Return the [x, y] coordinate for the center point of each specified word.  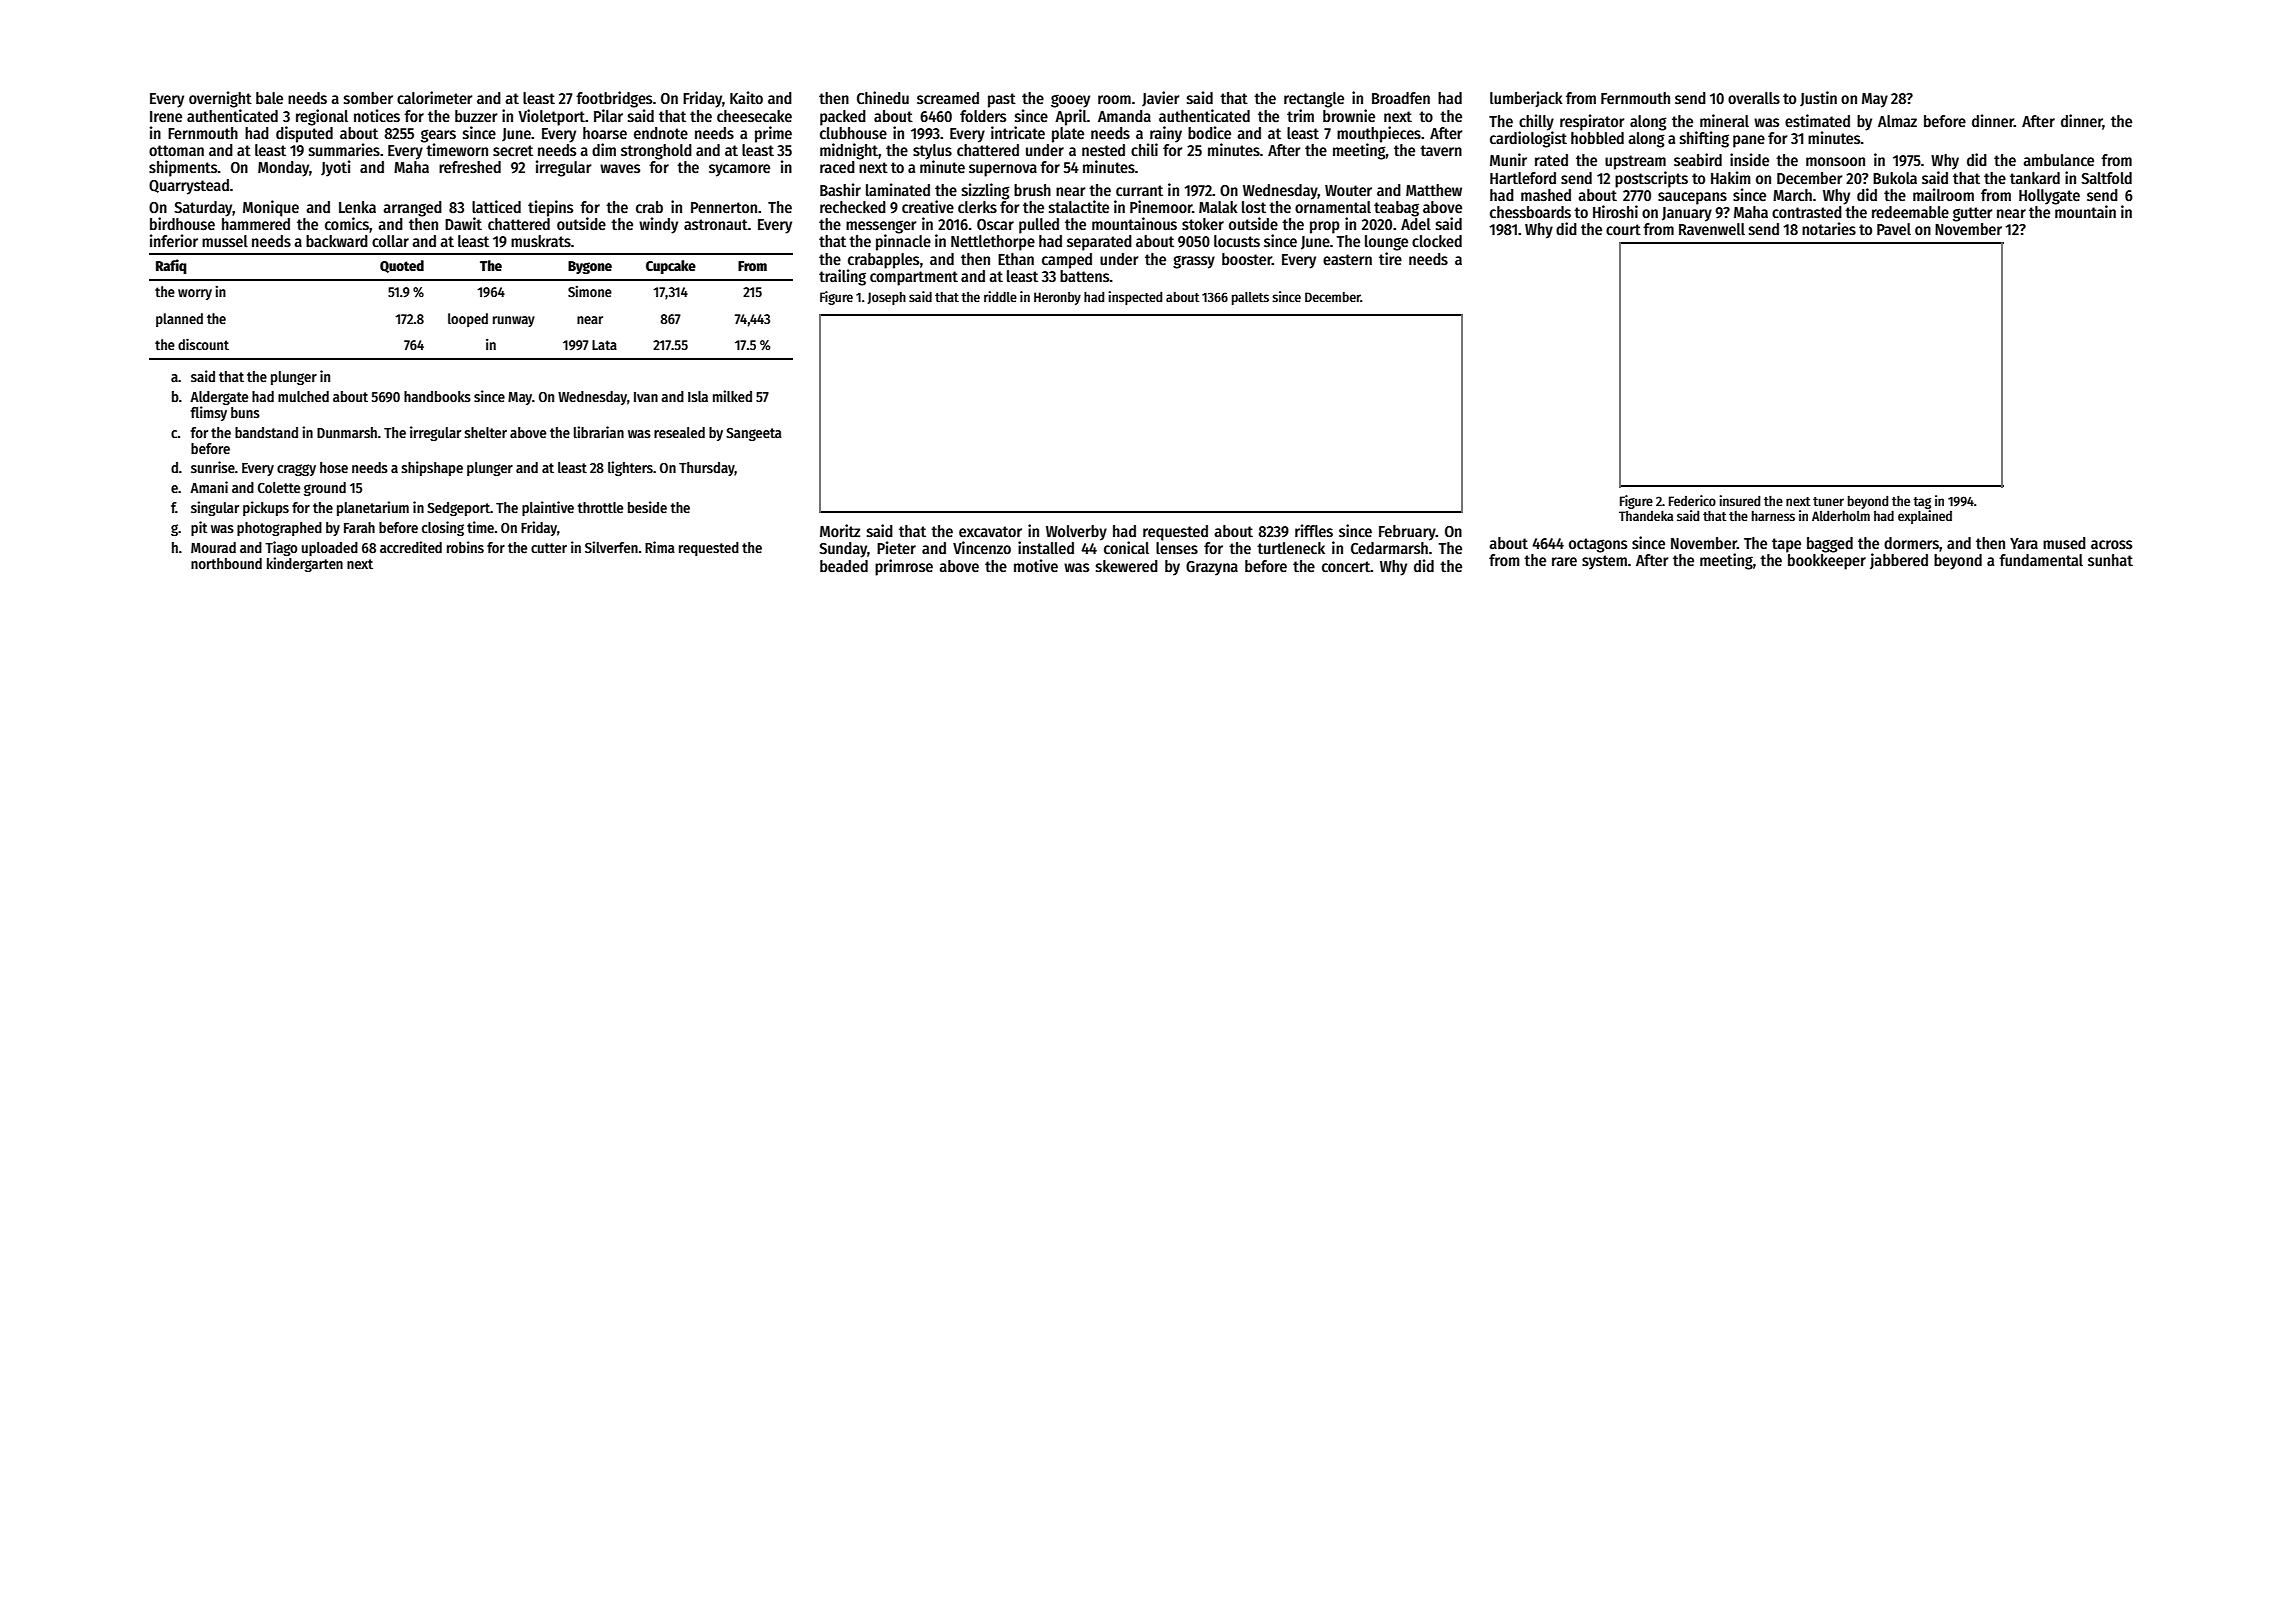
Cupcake [671, 267]
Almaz [1897, 121]
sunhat [2110, 560]
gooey [1070, 101]
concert [1346, 566]
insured [1739, 500]
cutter [549, 548]
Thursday [707, 469]
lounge [1386, 243]
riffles [1314, 531]
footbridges [614, 99]
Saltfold [2106, 178]
